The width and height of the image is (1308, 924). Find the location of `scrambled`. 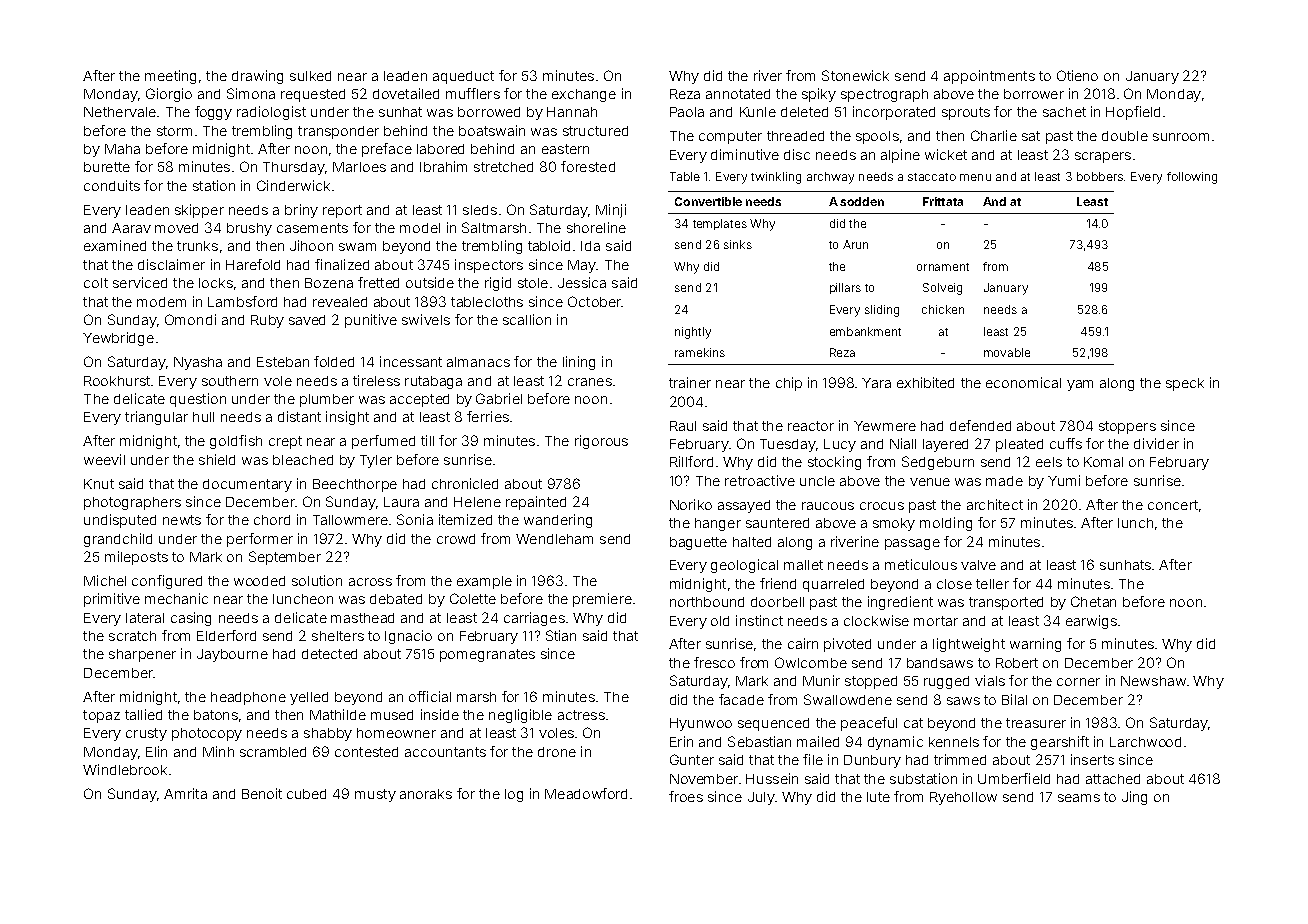

scrambled is located at coordinates (273, 752).
